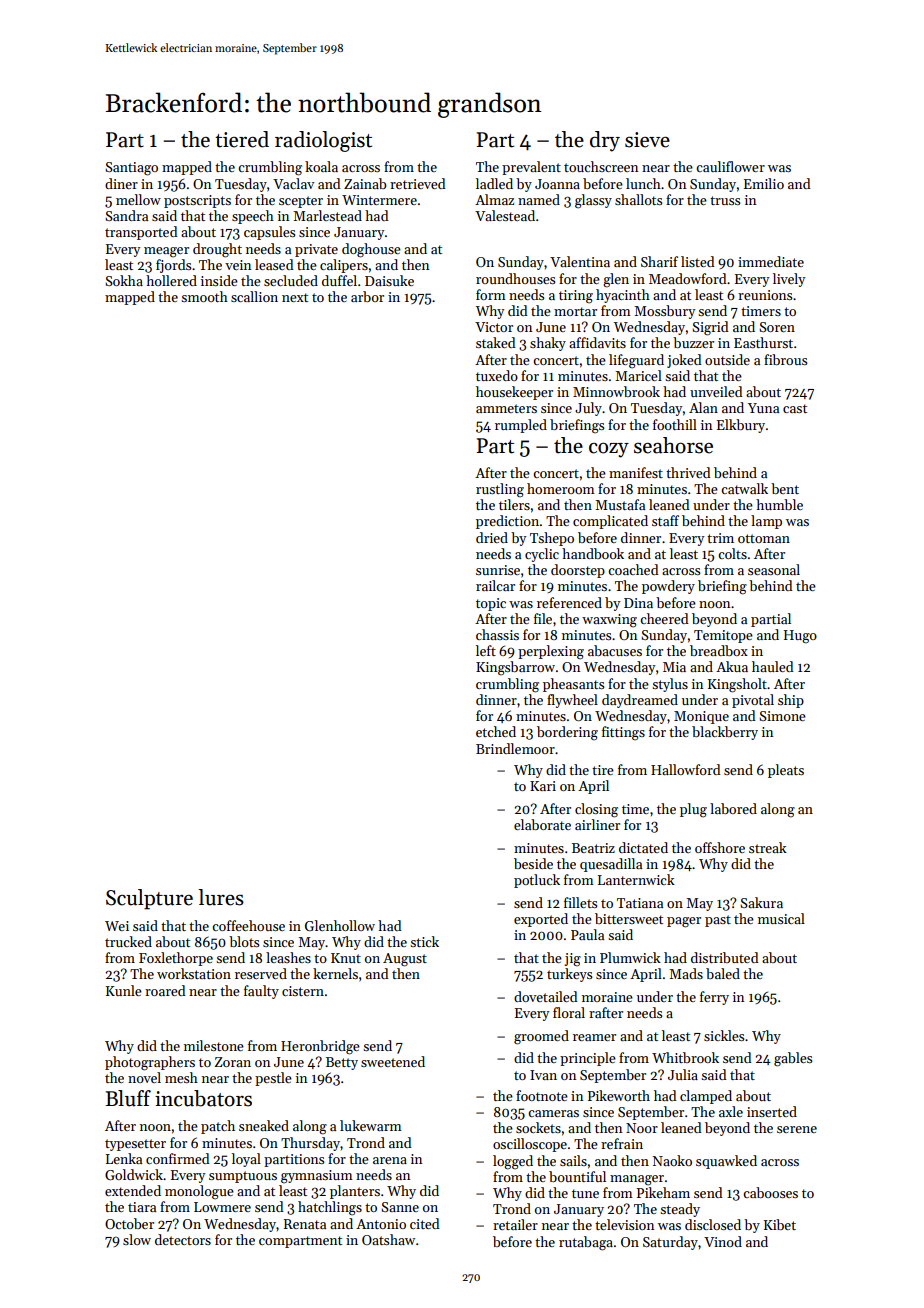 The height and width of the screenshot is (1308, 924). What do you see at coordinates (137, 1239) in the screenshot?
I see `slow` at bounding box center [137, 1239].
